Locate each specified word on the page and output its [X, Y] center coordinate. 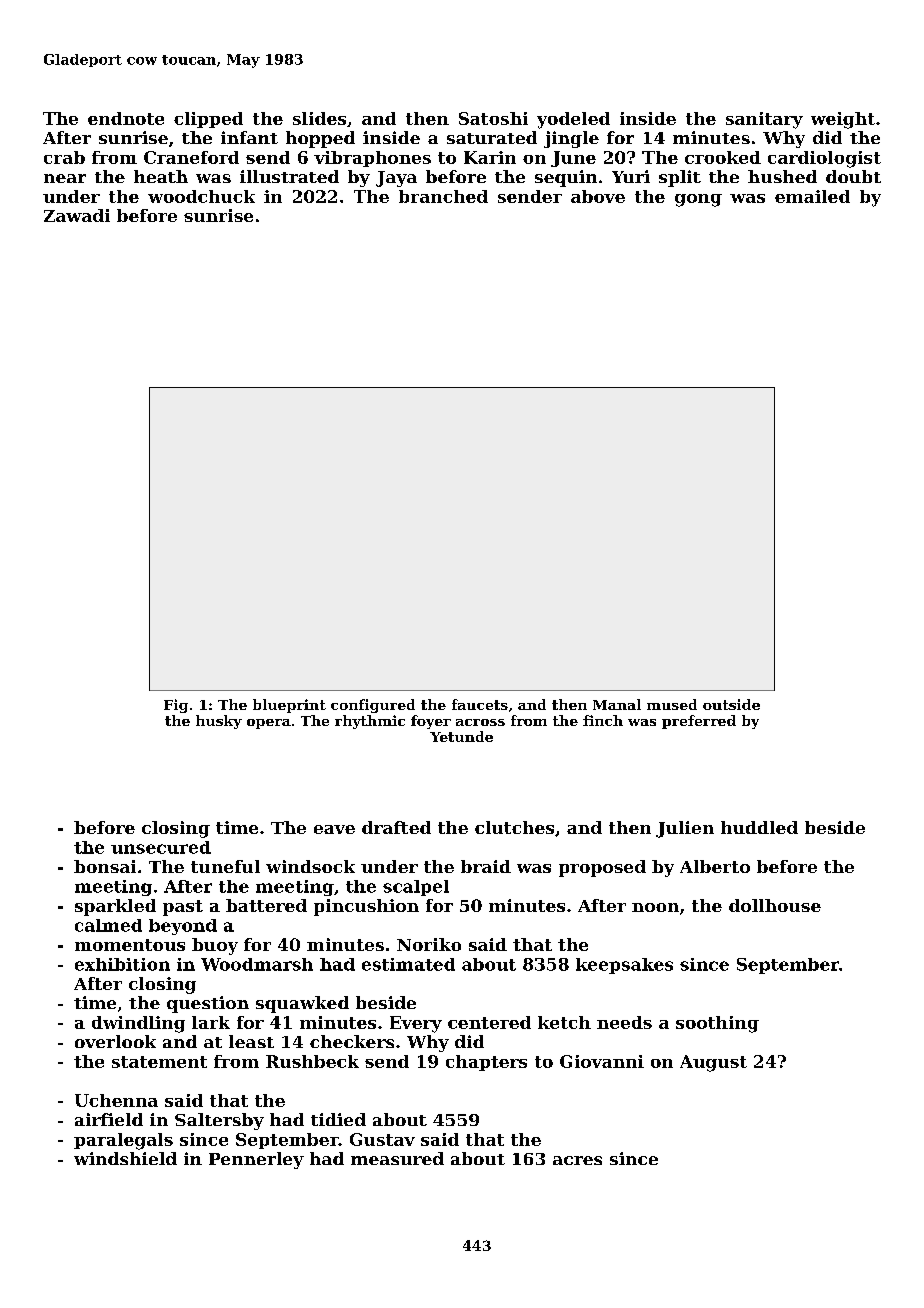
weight [843, 120]
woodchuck [201, 196]
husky [219, 722]
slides [319, 118]
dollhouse [775, 905]
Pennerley [256, 1160]
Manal [617, 704]
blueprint [289, 706]
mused [672, 704]
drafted [396, 827]
